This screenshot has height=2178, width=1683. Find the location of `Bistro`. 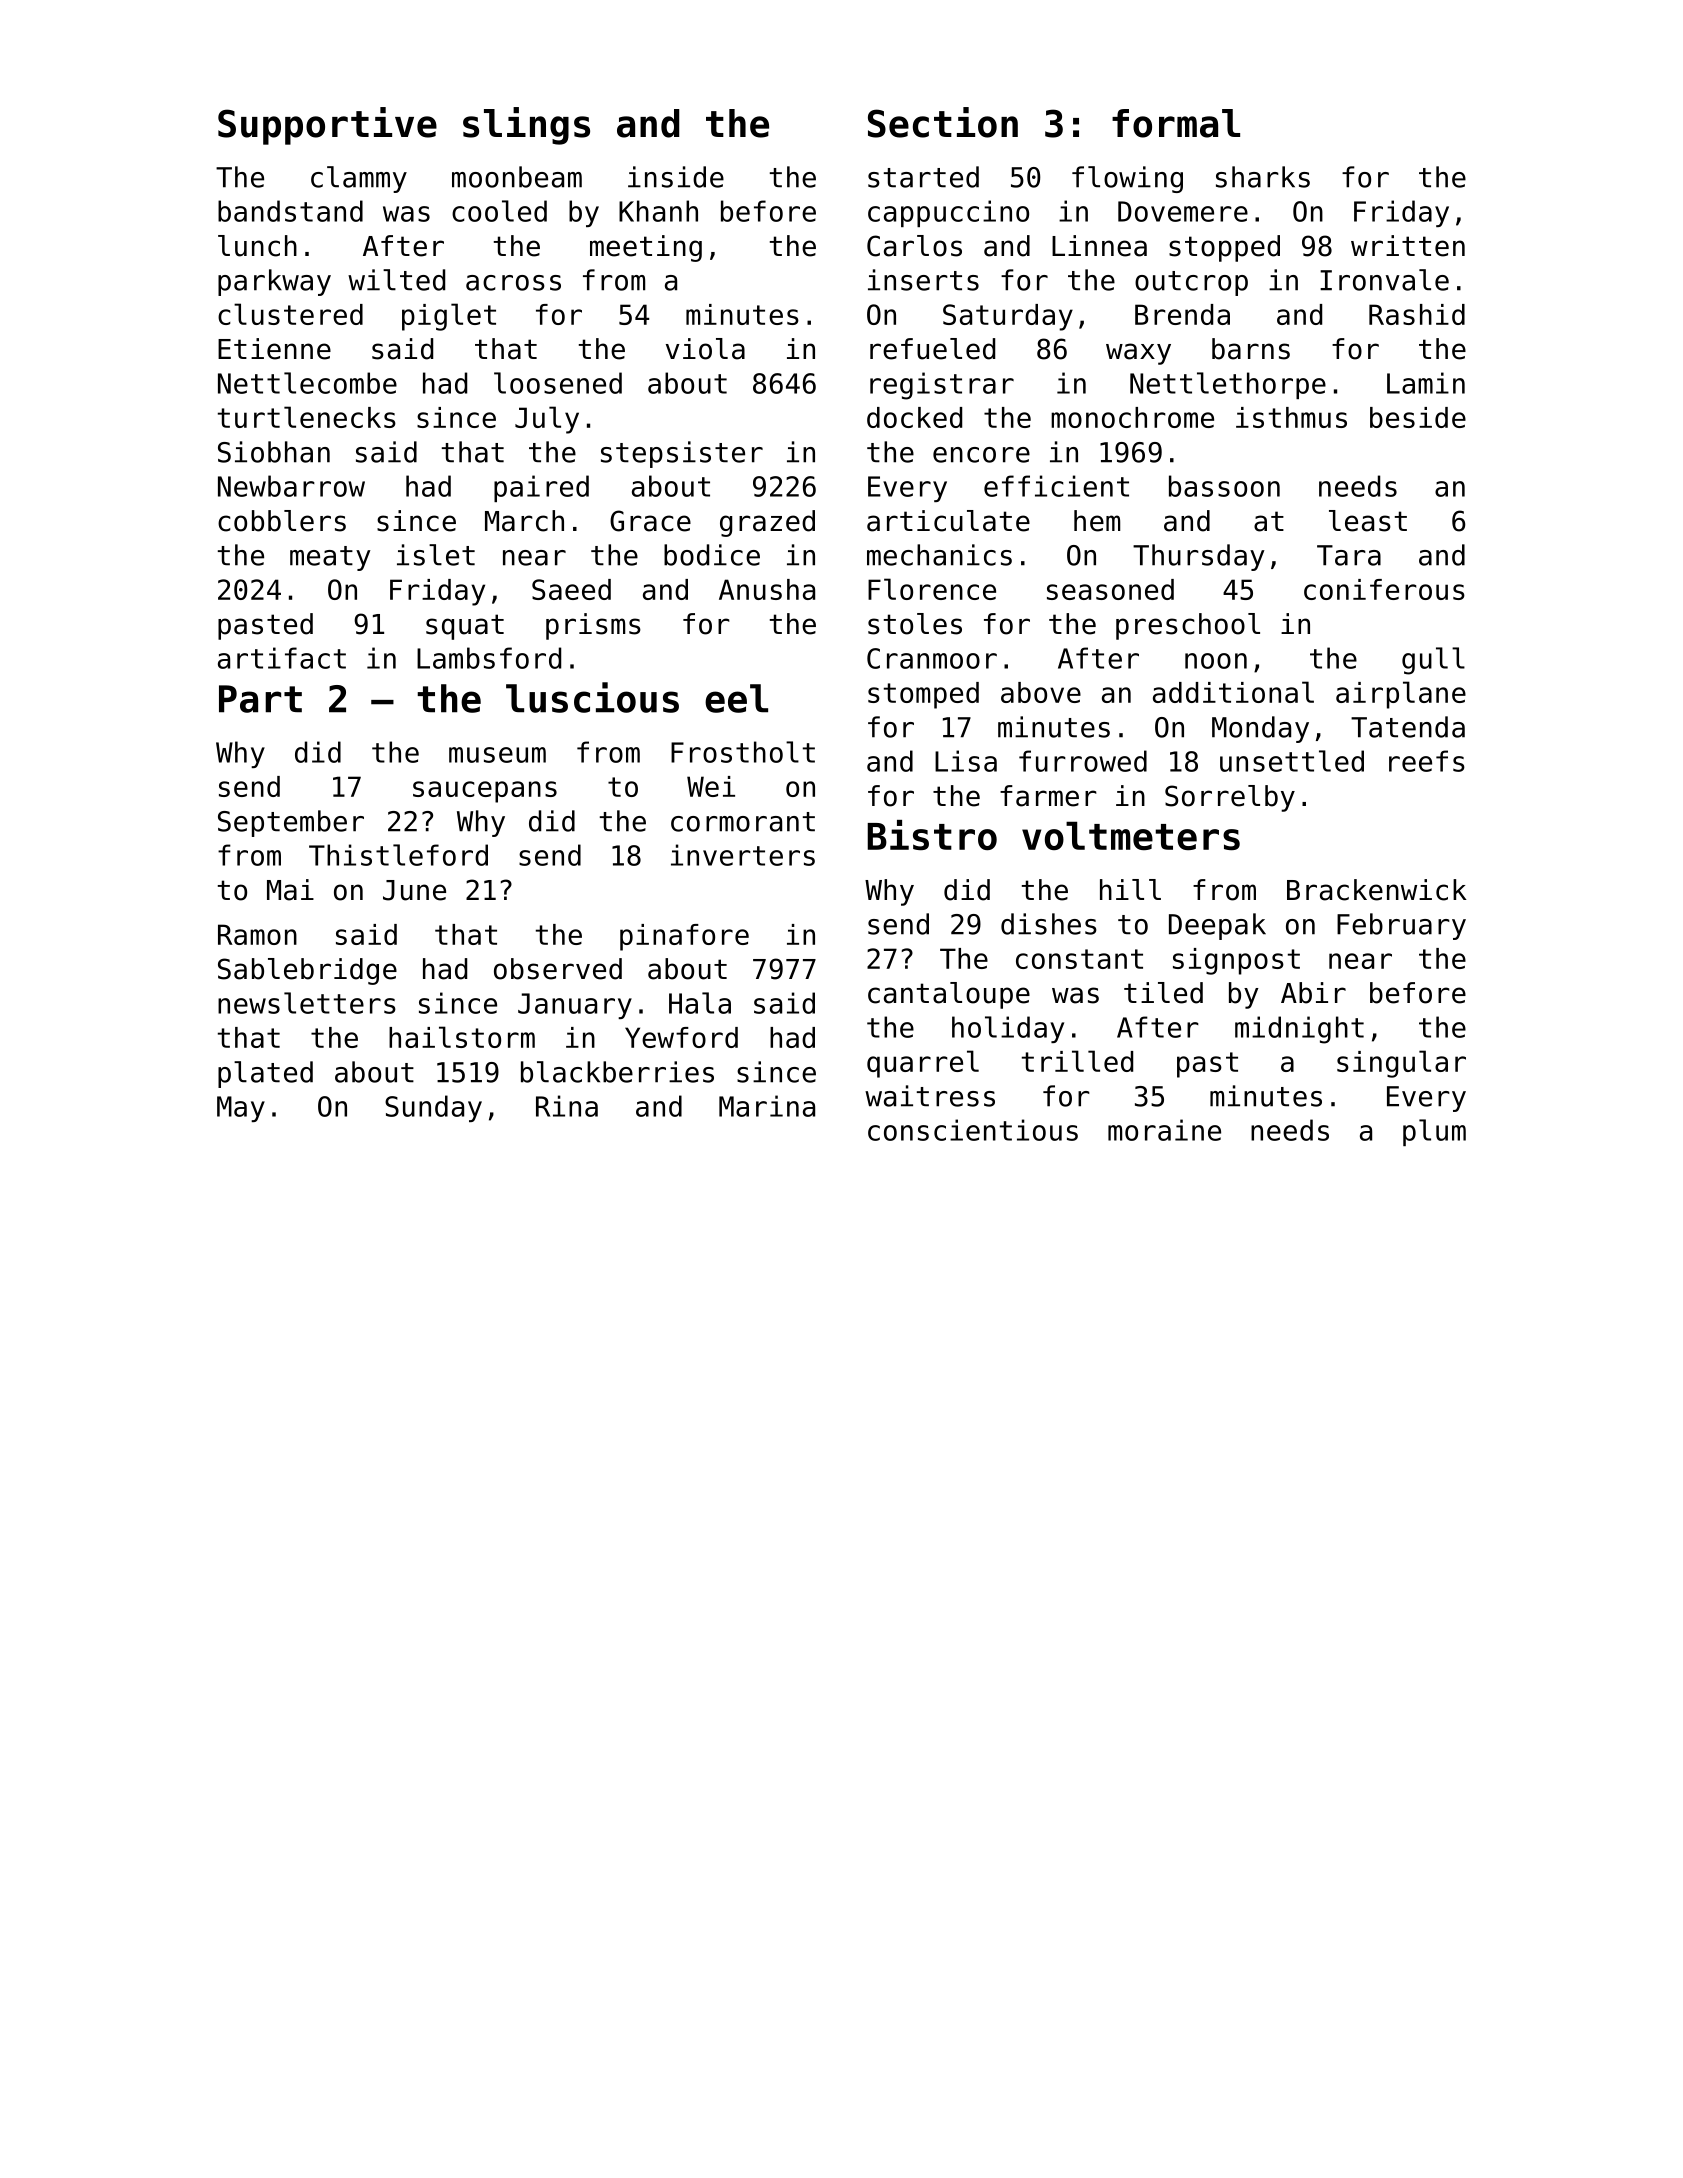

Bistro is located at coordinates (932, 835).
